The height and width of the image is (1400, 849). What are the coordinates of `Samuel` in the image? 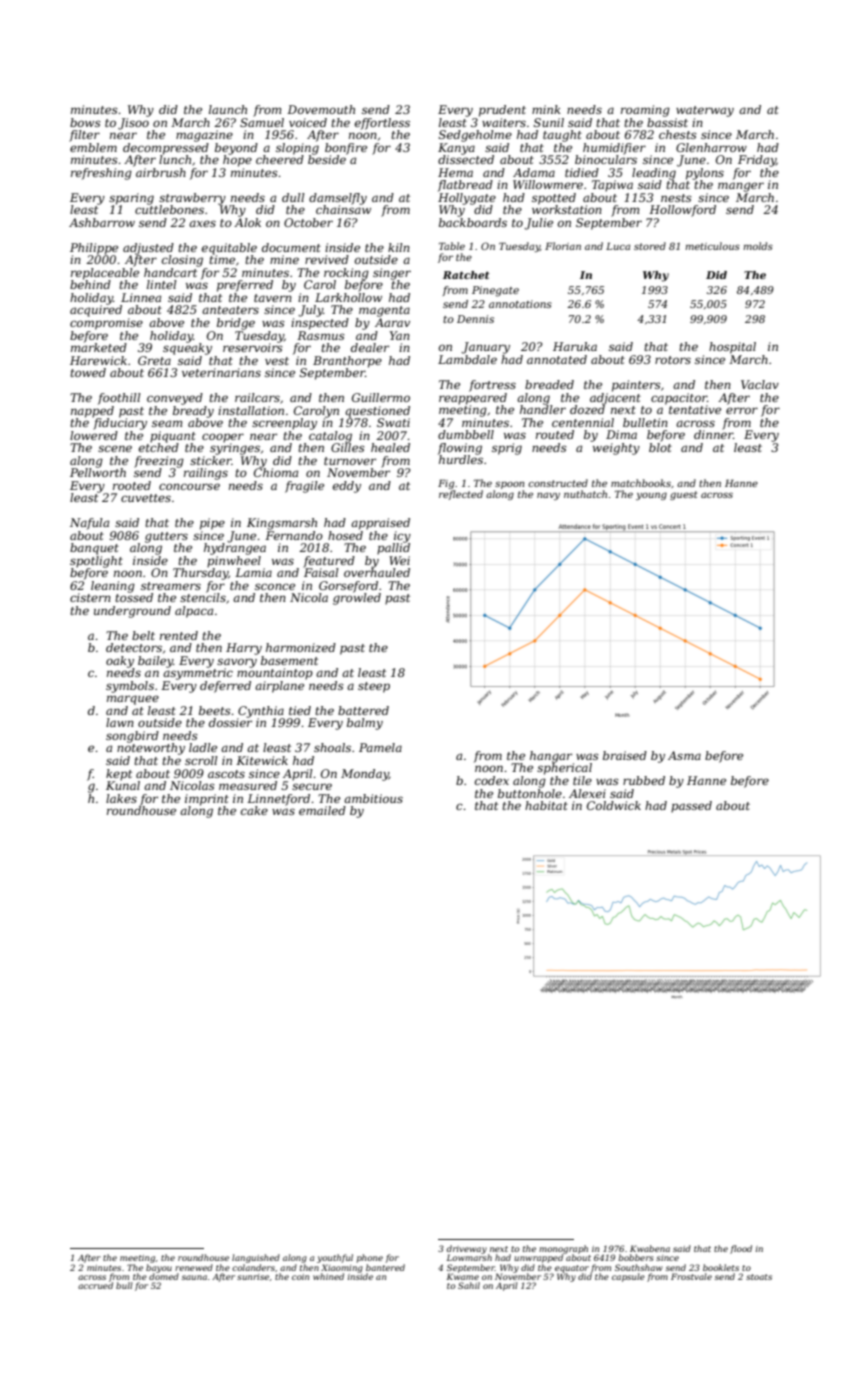 It's located at (262, 122).
